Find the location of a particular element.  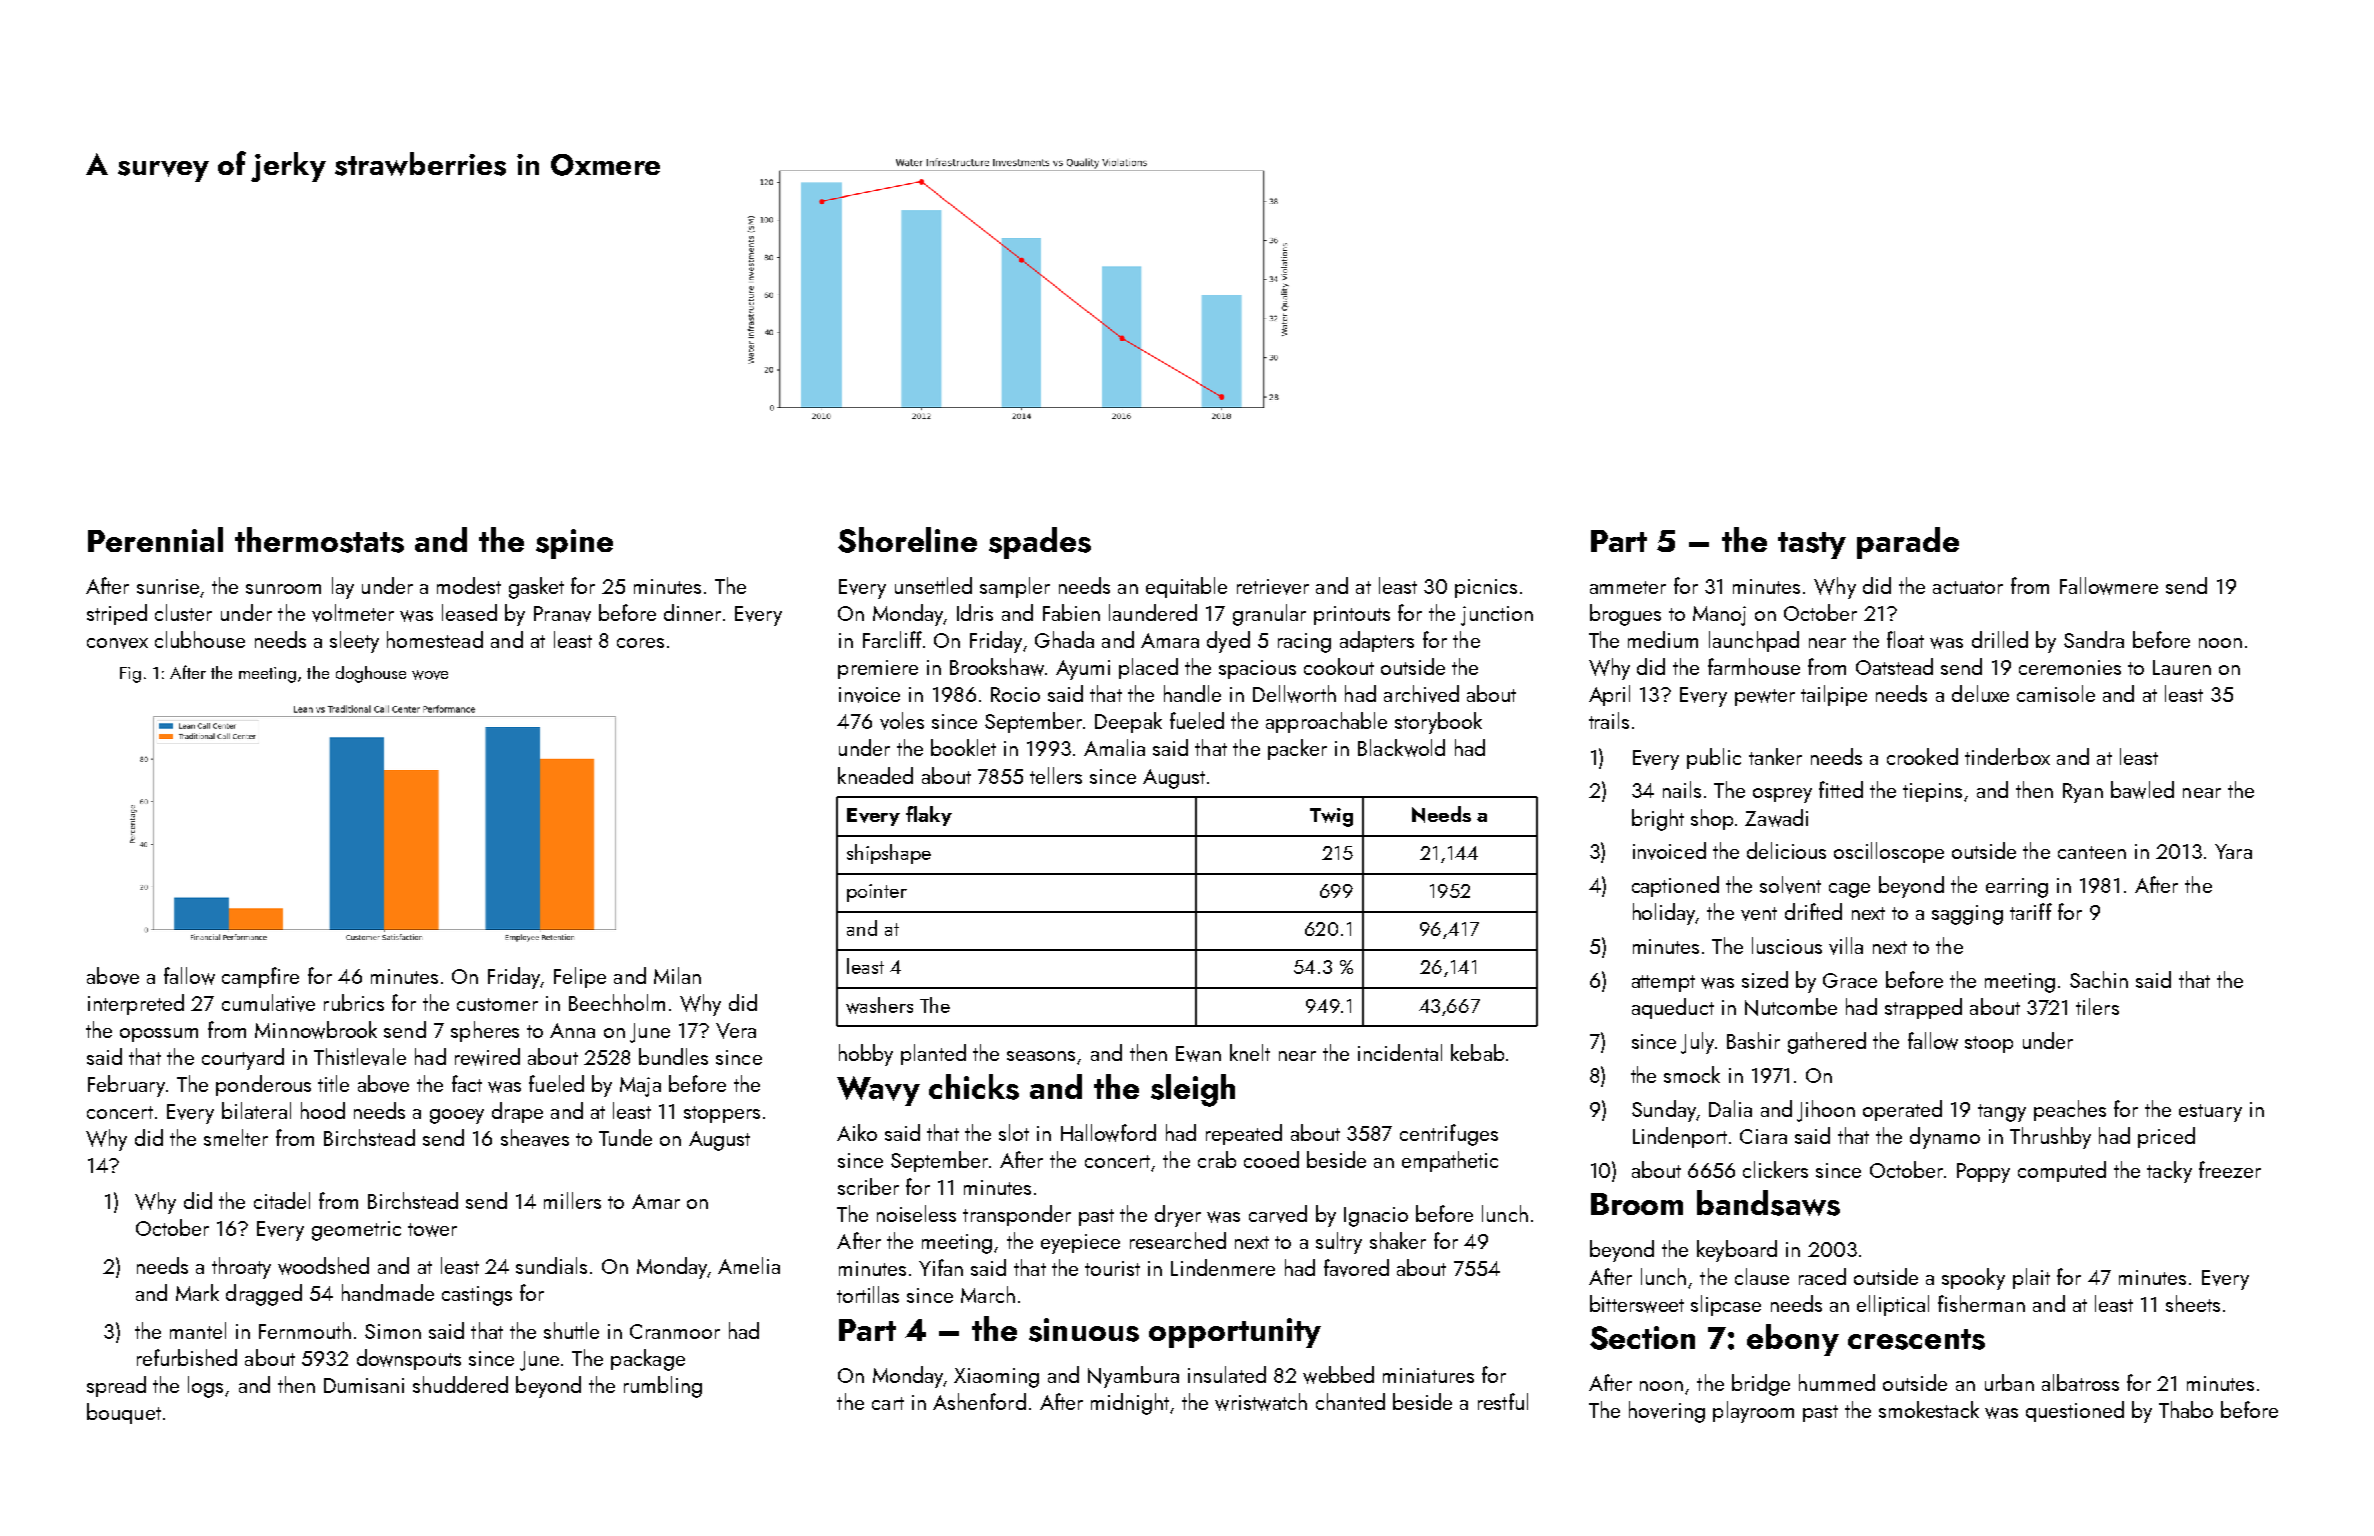

kneaded is located at coordinates (875, 775).
